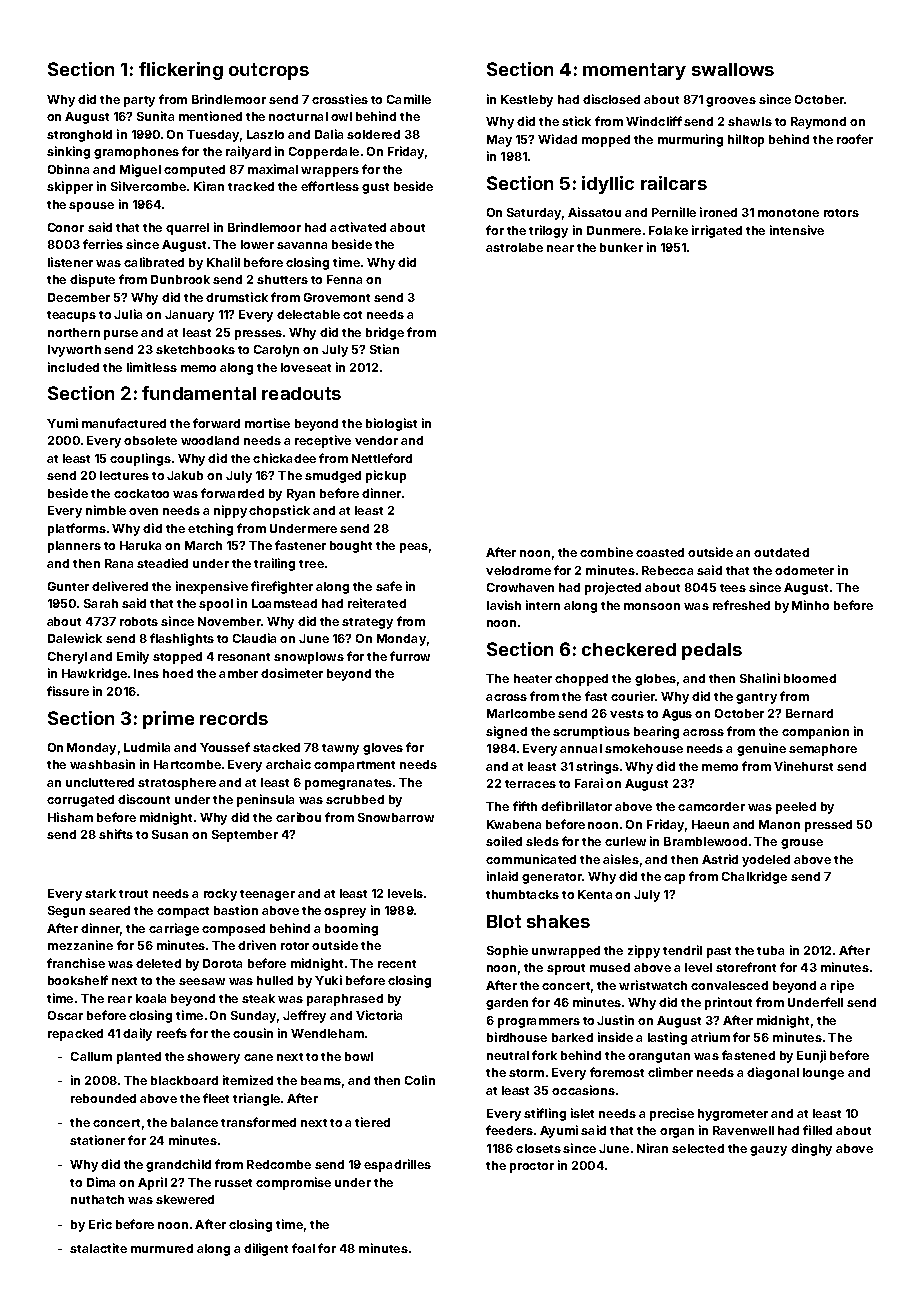  I want to click on inlaid, so click(502, 876).
